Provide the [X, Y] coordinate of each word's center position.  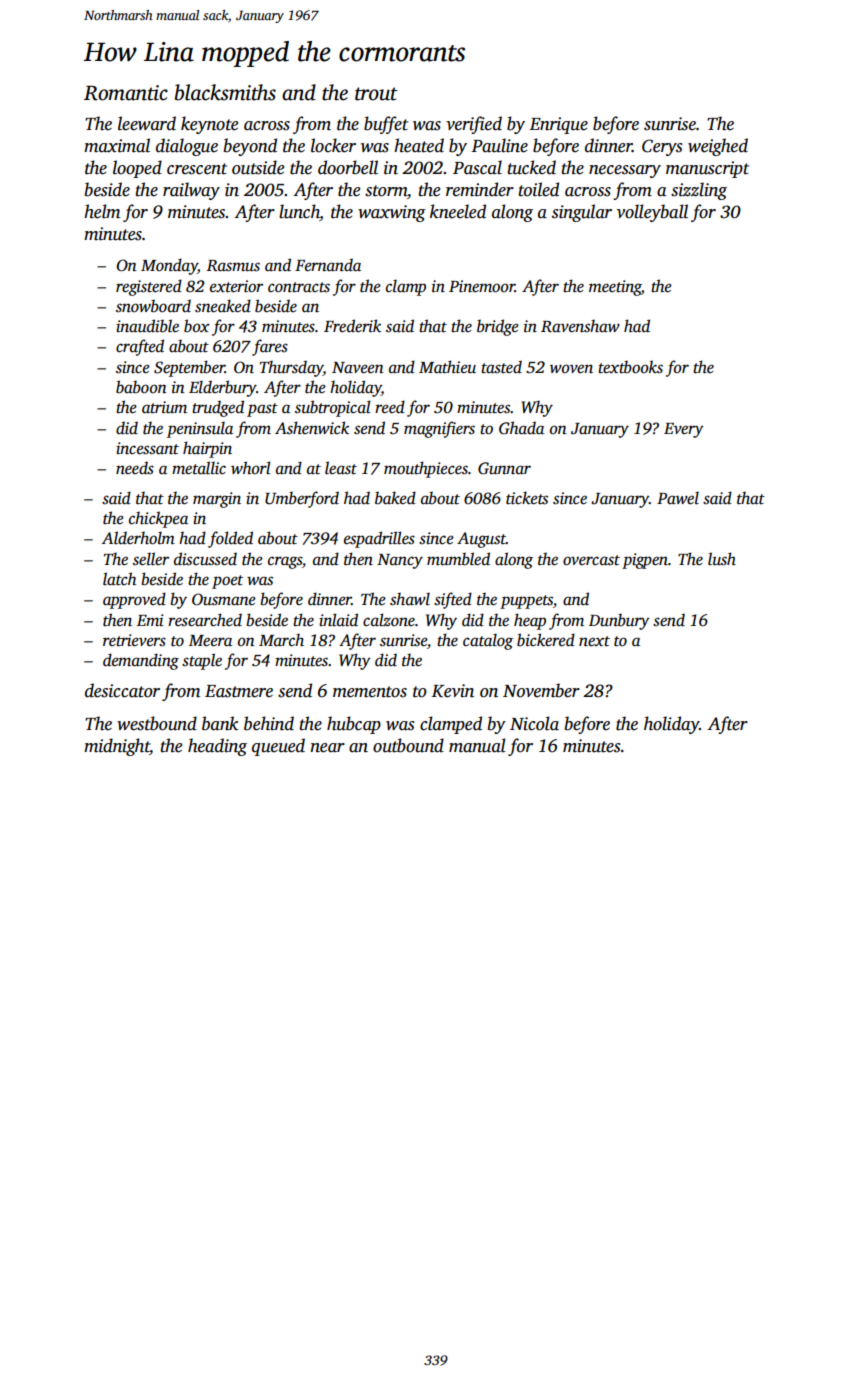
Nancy [400, 561]
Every [684, 430]
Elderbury [222, 388]
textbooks [630, 367]
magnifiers [439, 429]
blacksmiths [225, 92]
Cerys [662, 147]
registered [149, 287]
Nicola [534, 723]
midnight [117, 747]
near [328, 748]
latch [119, 578]
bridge [498, 327]
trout [376, 94]
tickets [527, 498]
